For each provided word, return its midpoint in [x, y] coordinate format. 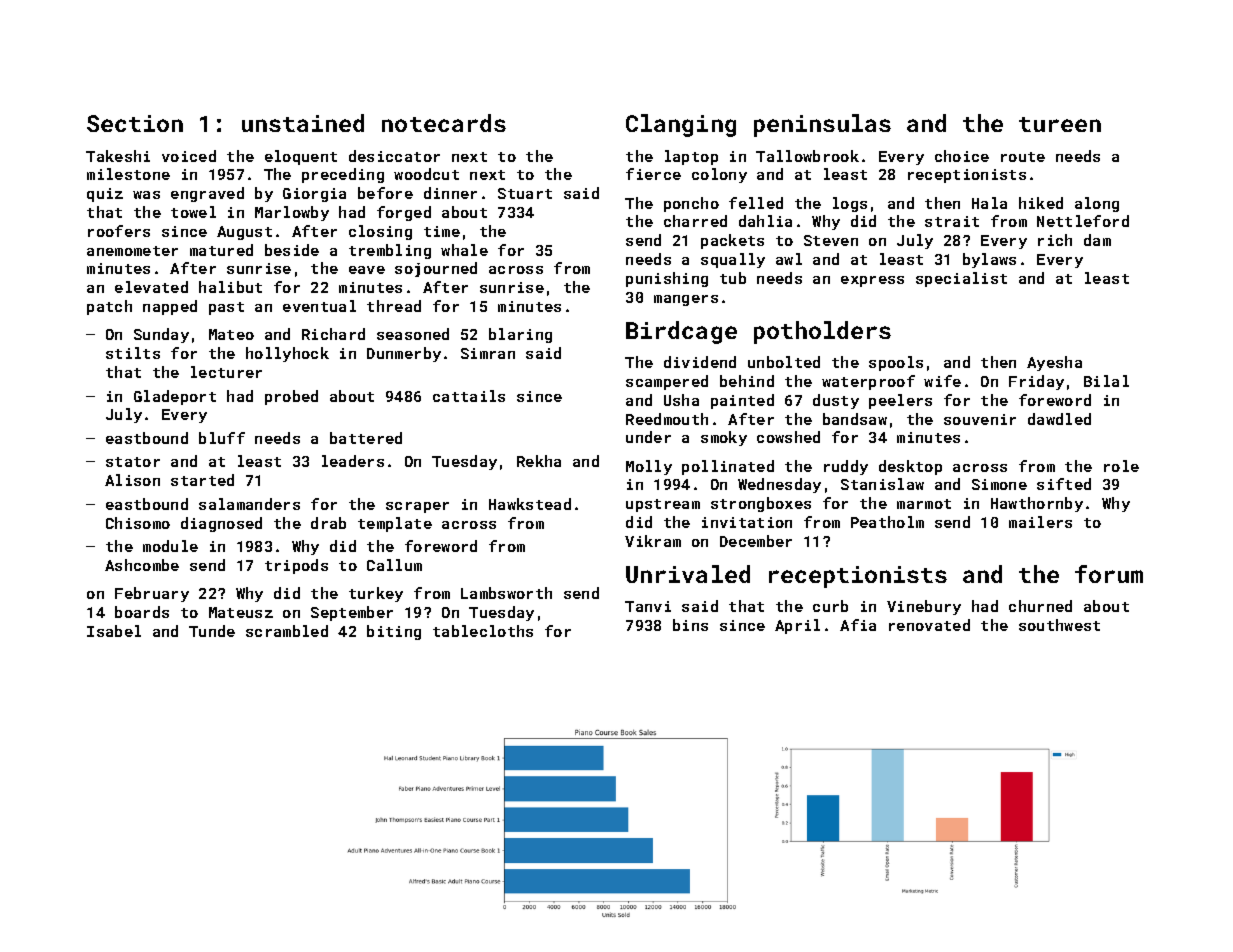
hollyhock [287, 354]
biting [394, 632]
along [1097, 204]
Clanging [681, 125]
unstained [303, 123]
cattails [469, 396]
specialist [961, 279]
